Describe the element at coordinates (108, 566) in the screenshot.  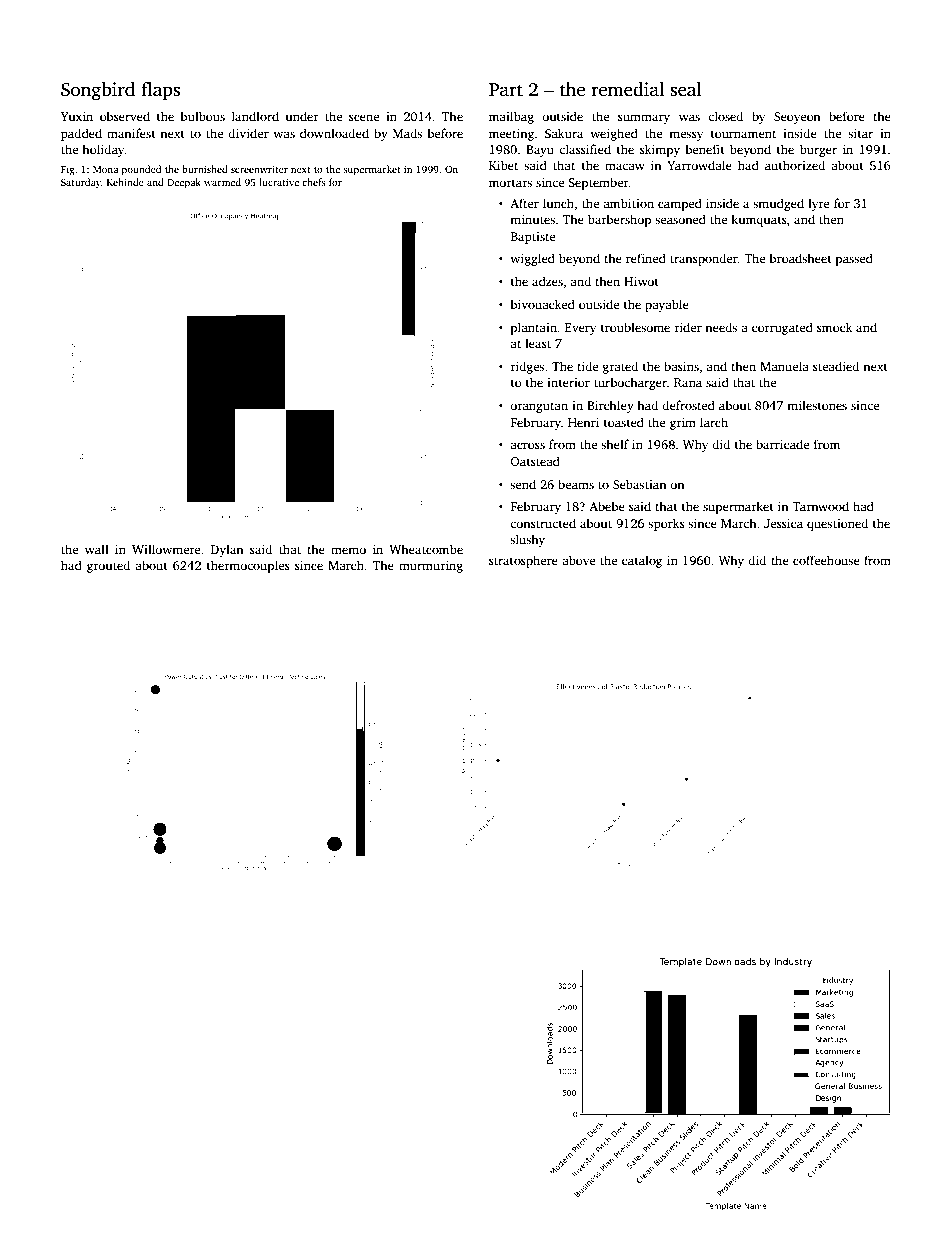
I see `grouted` at that location.
